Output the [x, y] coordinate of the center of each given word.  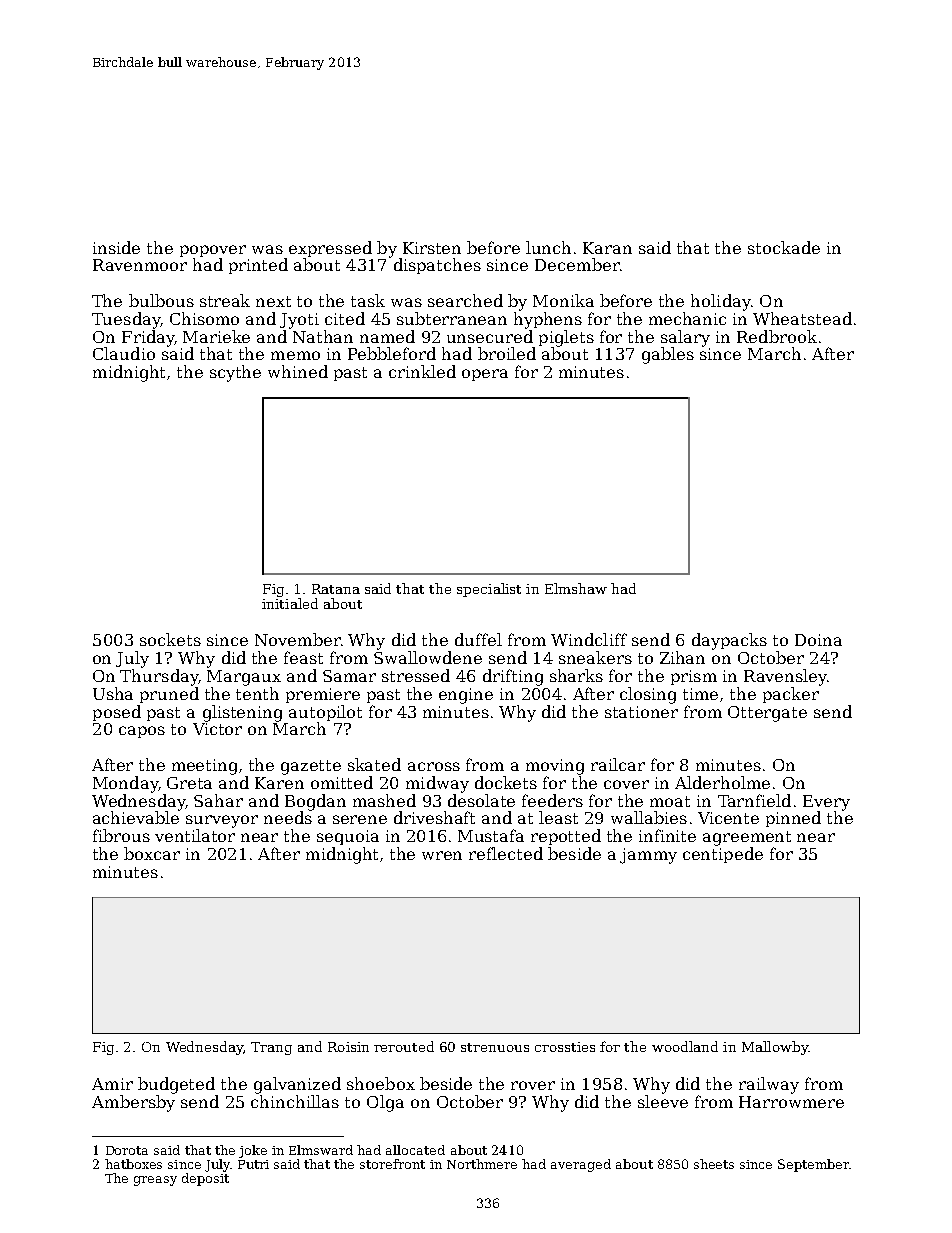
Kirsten [432, 248]
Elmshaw [576, 588]
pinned [793, 819]
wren [442, 855]
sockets [170, 639]
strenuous [495, 1047]
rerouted [404, 1046]
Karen [279, 783]
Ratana [336, 589]
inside [116, 247]
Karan [607, 248]
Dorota [127, 1150]
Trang [271, 1048]
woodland [685, 1046]
